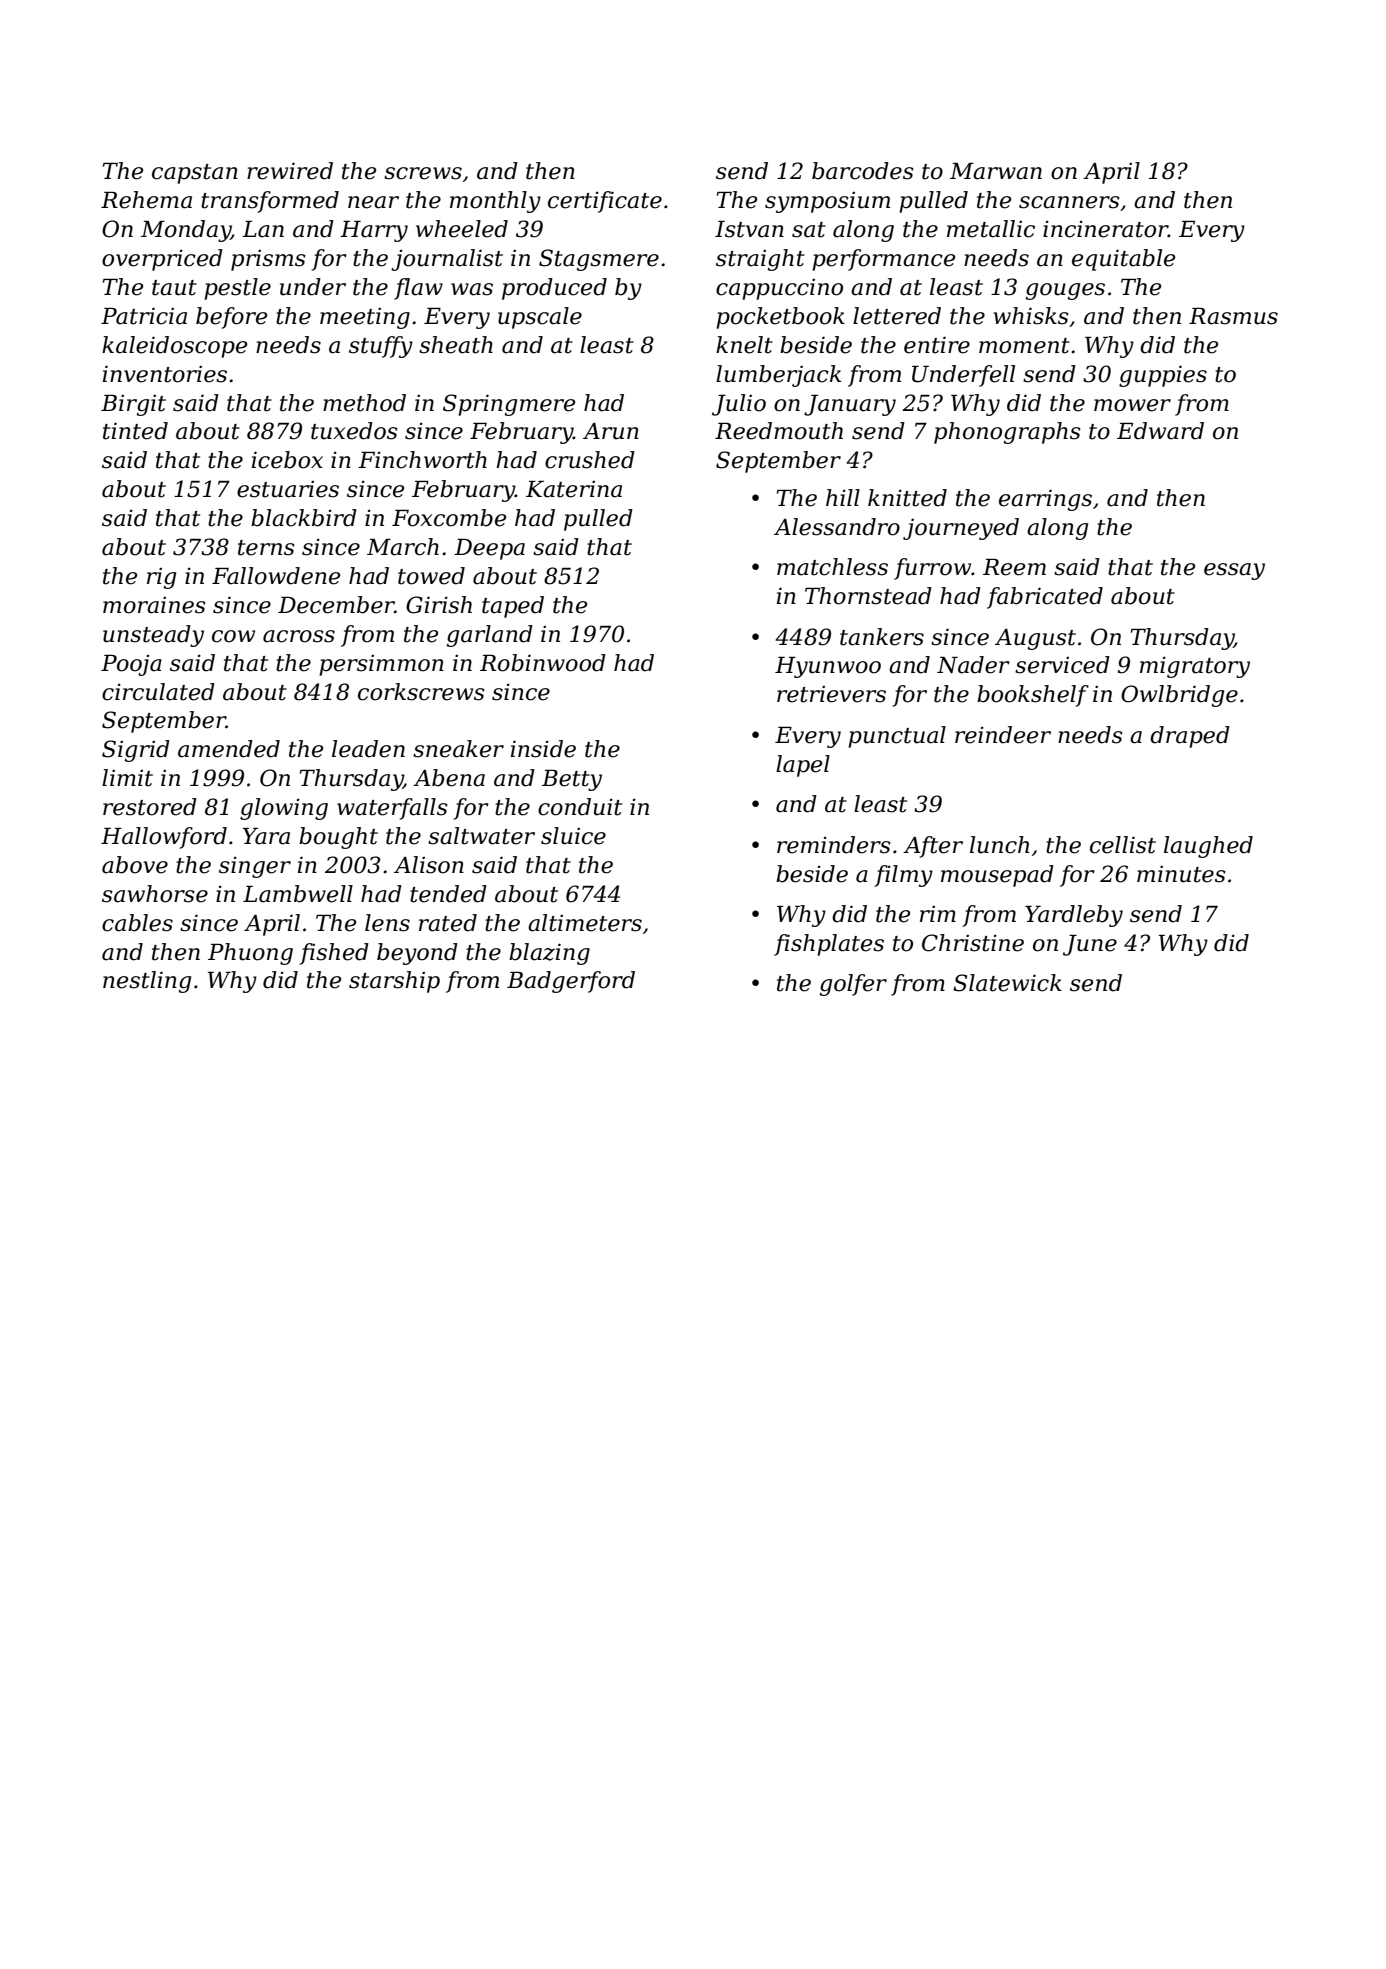 Image resolution: width=1386 pixels, height=1969 pixels. What do you see at coordinates (255, 867) in the screenshot?
I see `singer` at bounding box center [255, 867].
